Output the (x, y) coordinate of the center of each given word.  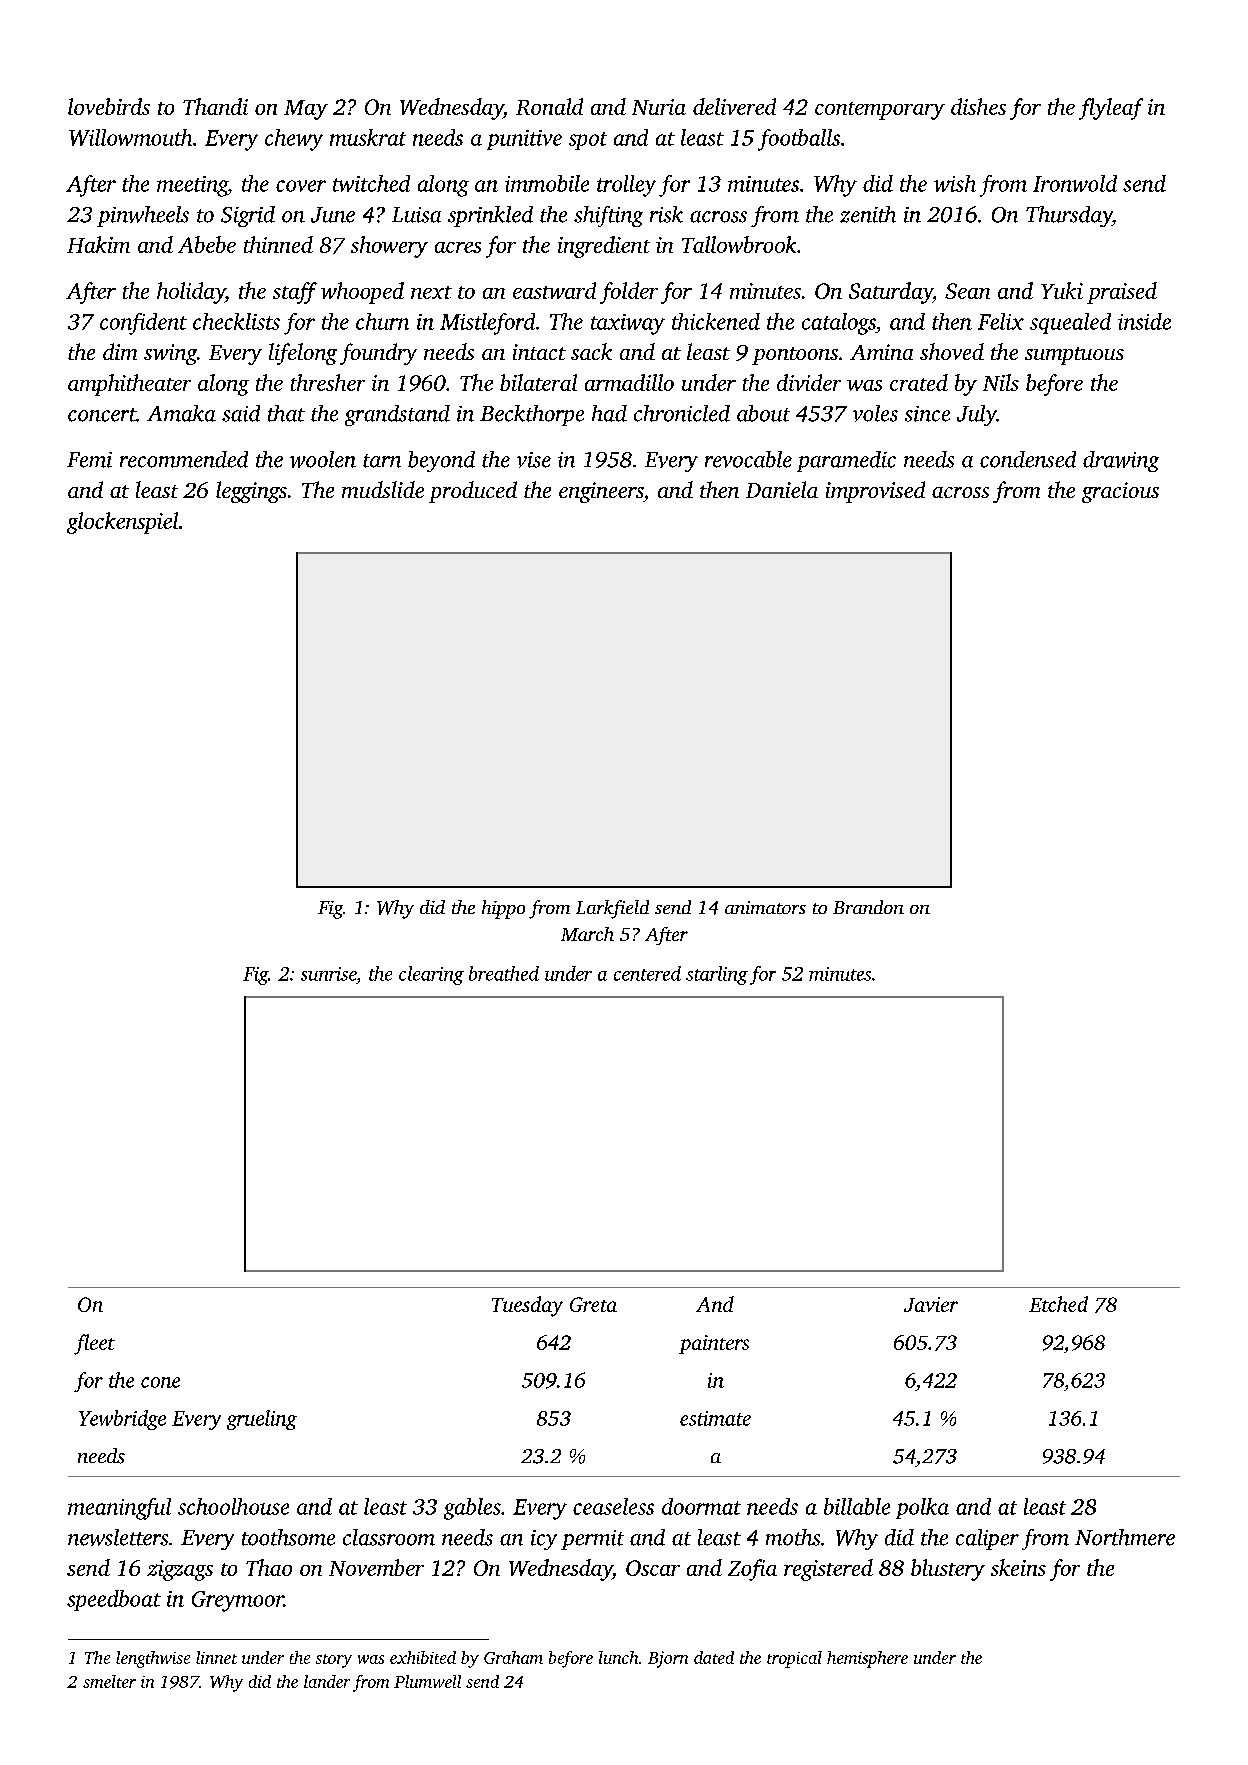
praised (1122, 293)
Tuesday (527, 1306)
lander (327, 1681)
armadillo (629, 382)
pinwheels (143, 216)
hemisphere (867, 1659)
